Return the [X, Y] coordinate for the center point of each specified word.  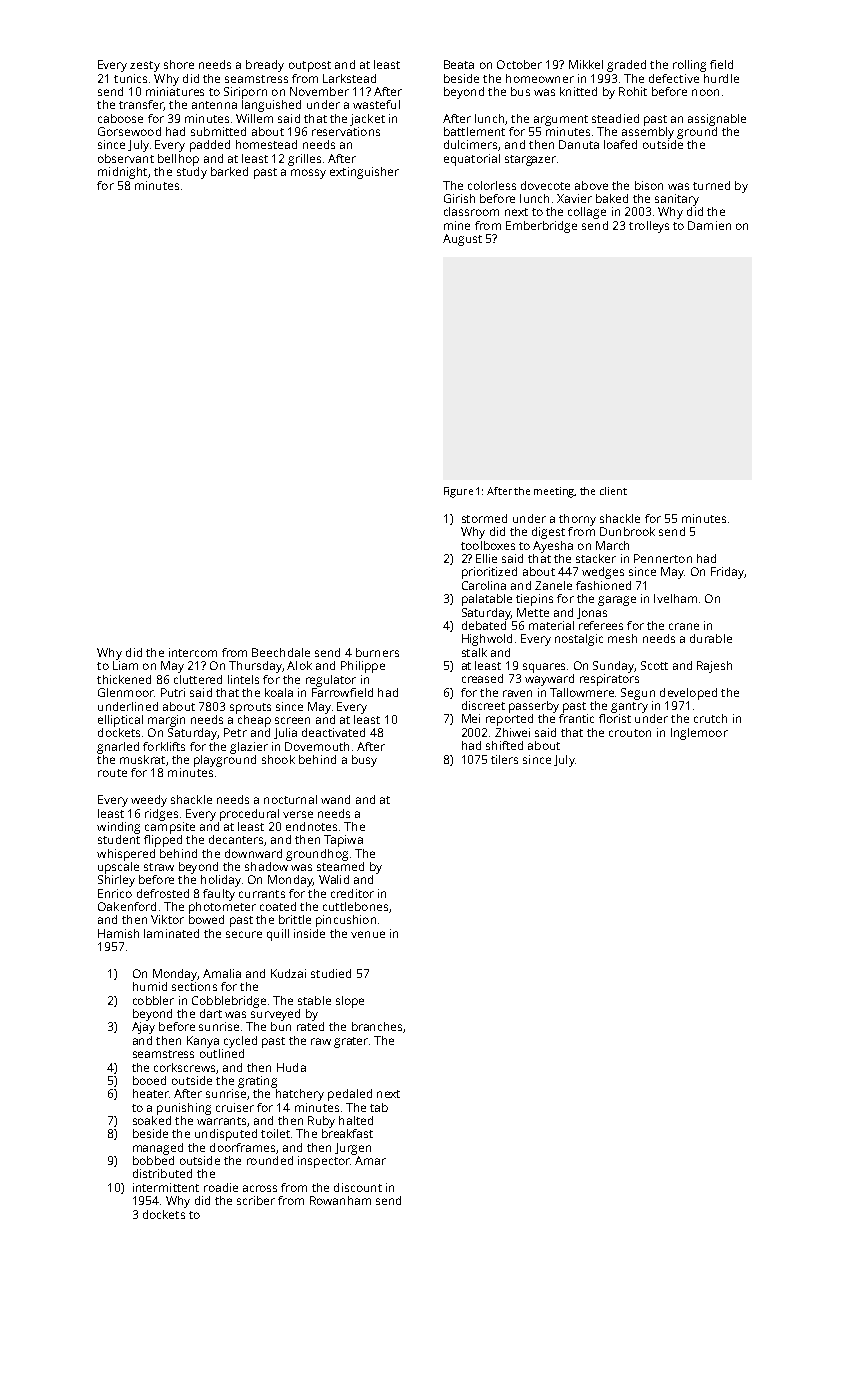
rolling [689, 66]
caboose [120, 118]
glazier [249, 748]
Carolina [484, 585]
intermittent [166, 1187]
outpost [310, 66]
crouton [630, 733]
